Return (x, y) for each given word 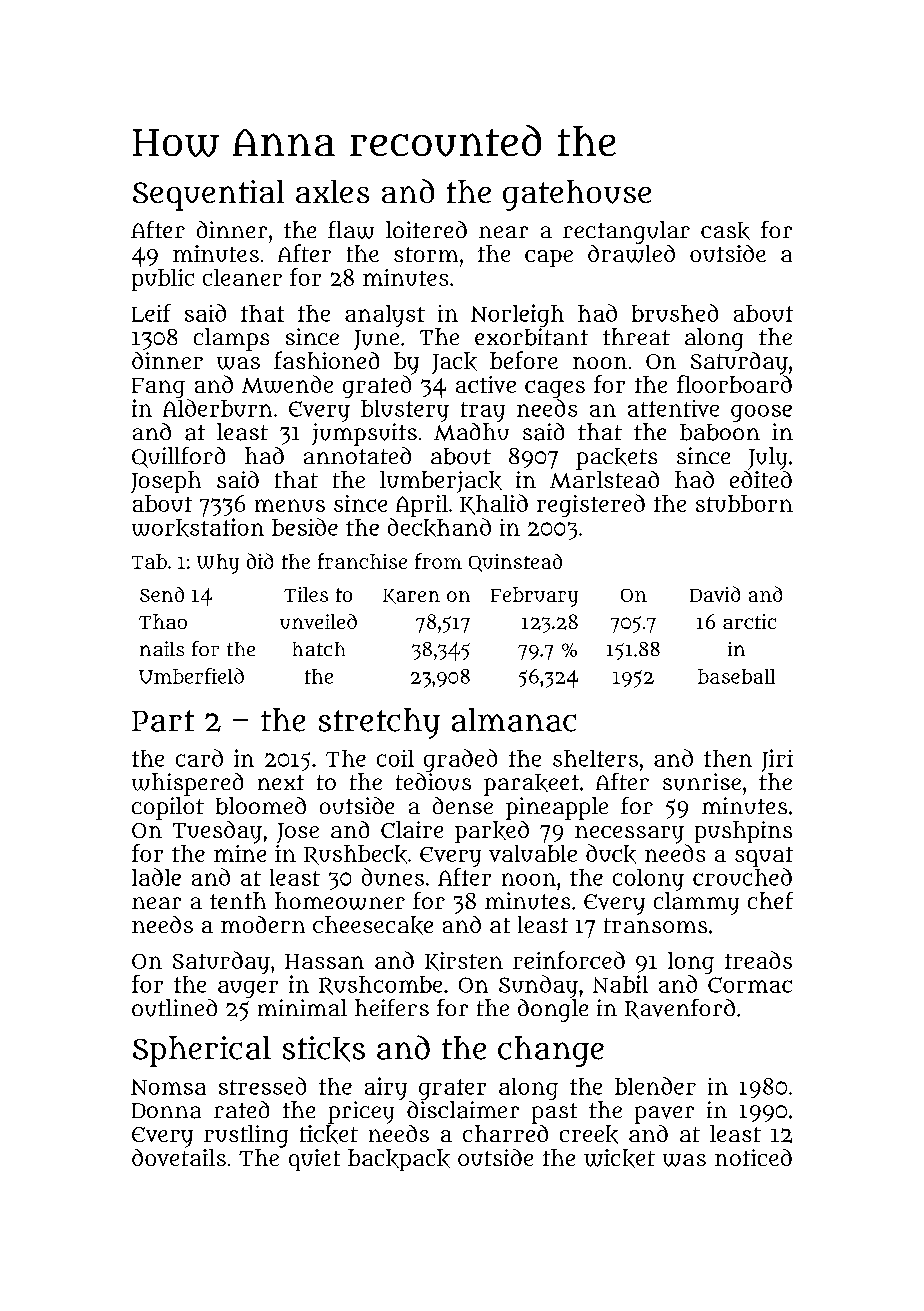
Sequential (208, 195)
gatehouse (577, 195)
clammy (696, 903)
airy (386, 1088)
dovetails (179, 1157)
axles (332, 191)
